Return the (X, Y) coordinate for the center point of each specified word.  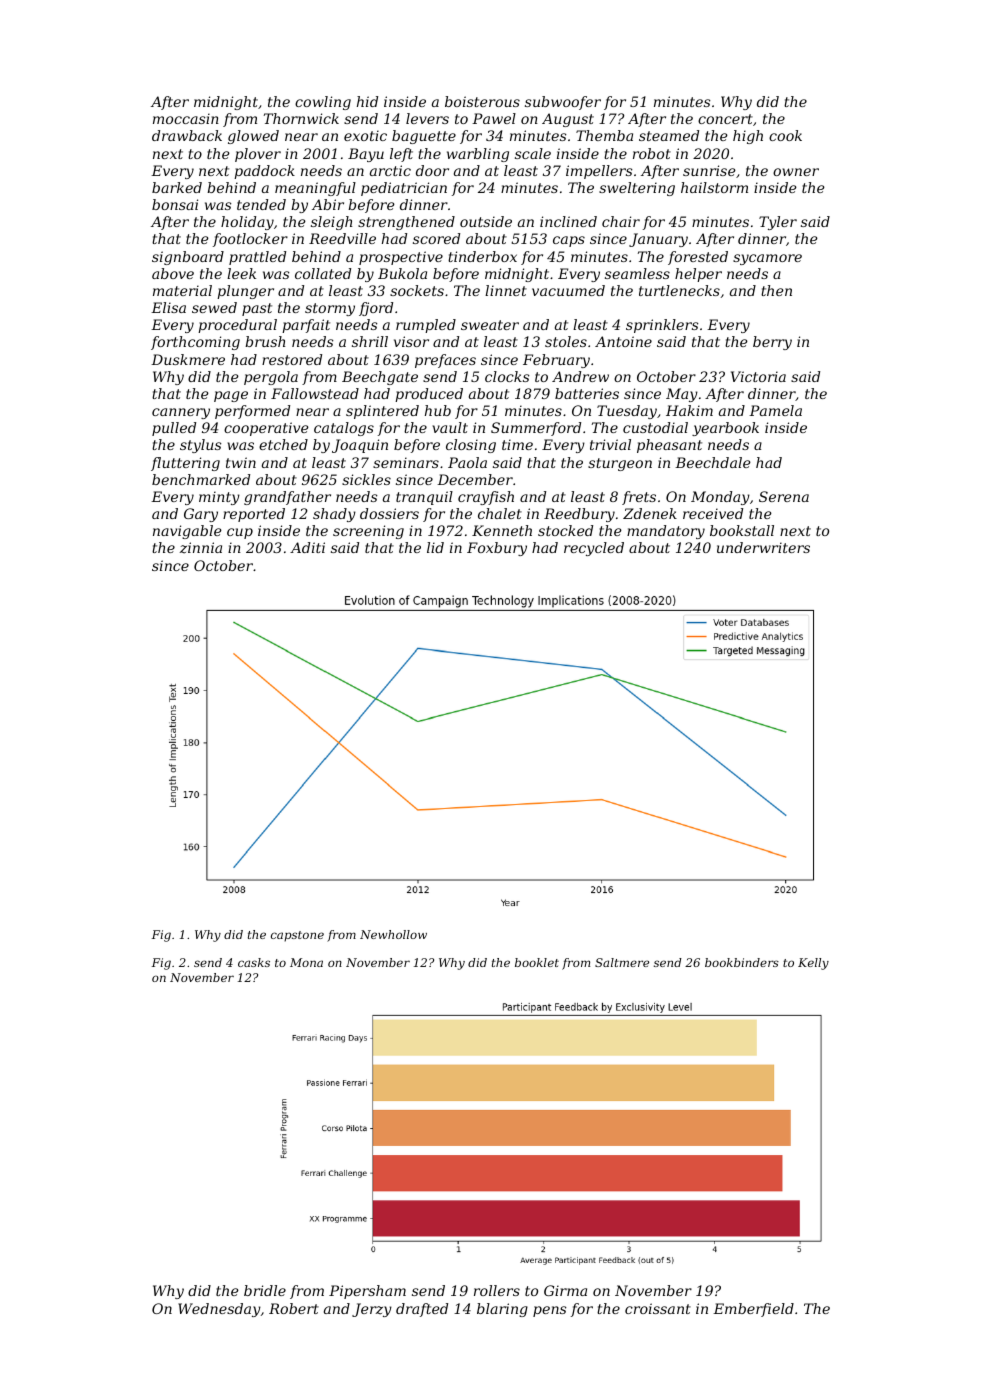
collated (323, 273)
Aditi (307, 547)
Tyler (778, 223)
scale (533, 153)
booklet (537, 962)
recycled (594, 549)
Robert (294, 1308)
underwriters (763, 547)
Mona (306, 962)
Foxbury (497, 549)
